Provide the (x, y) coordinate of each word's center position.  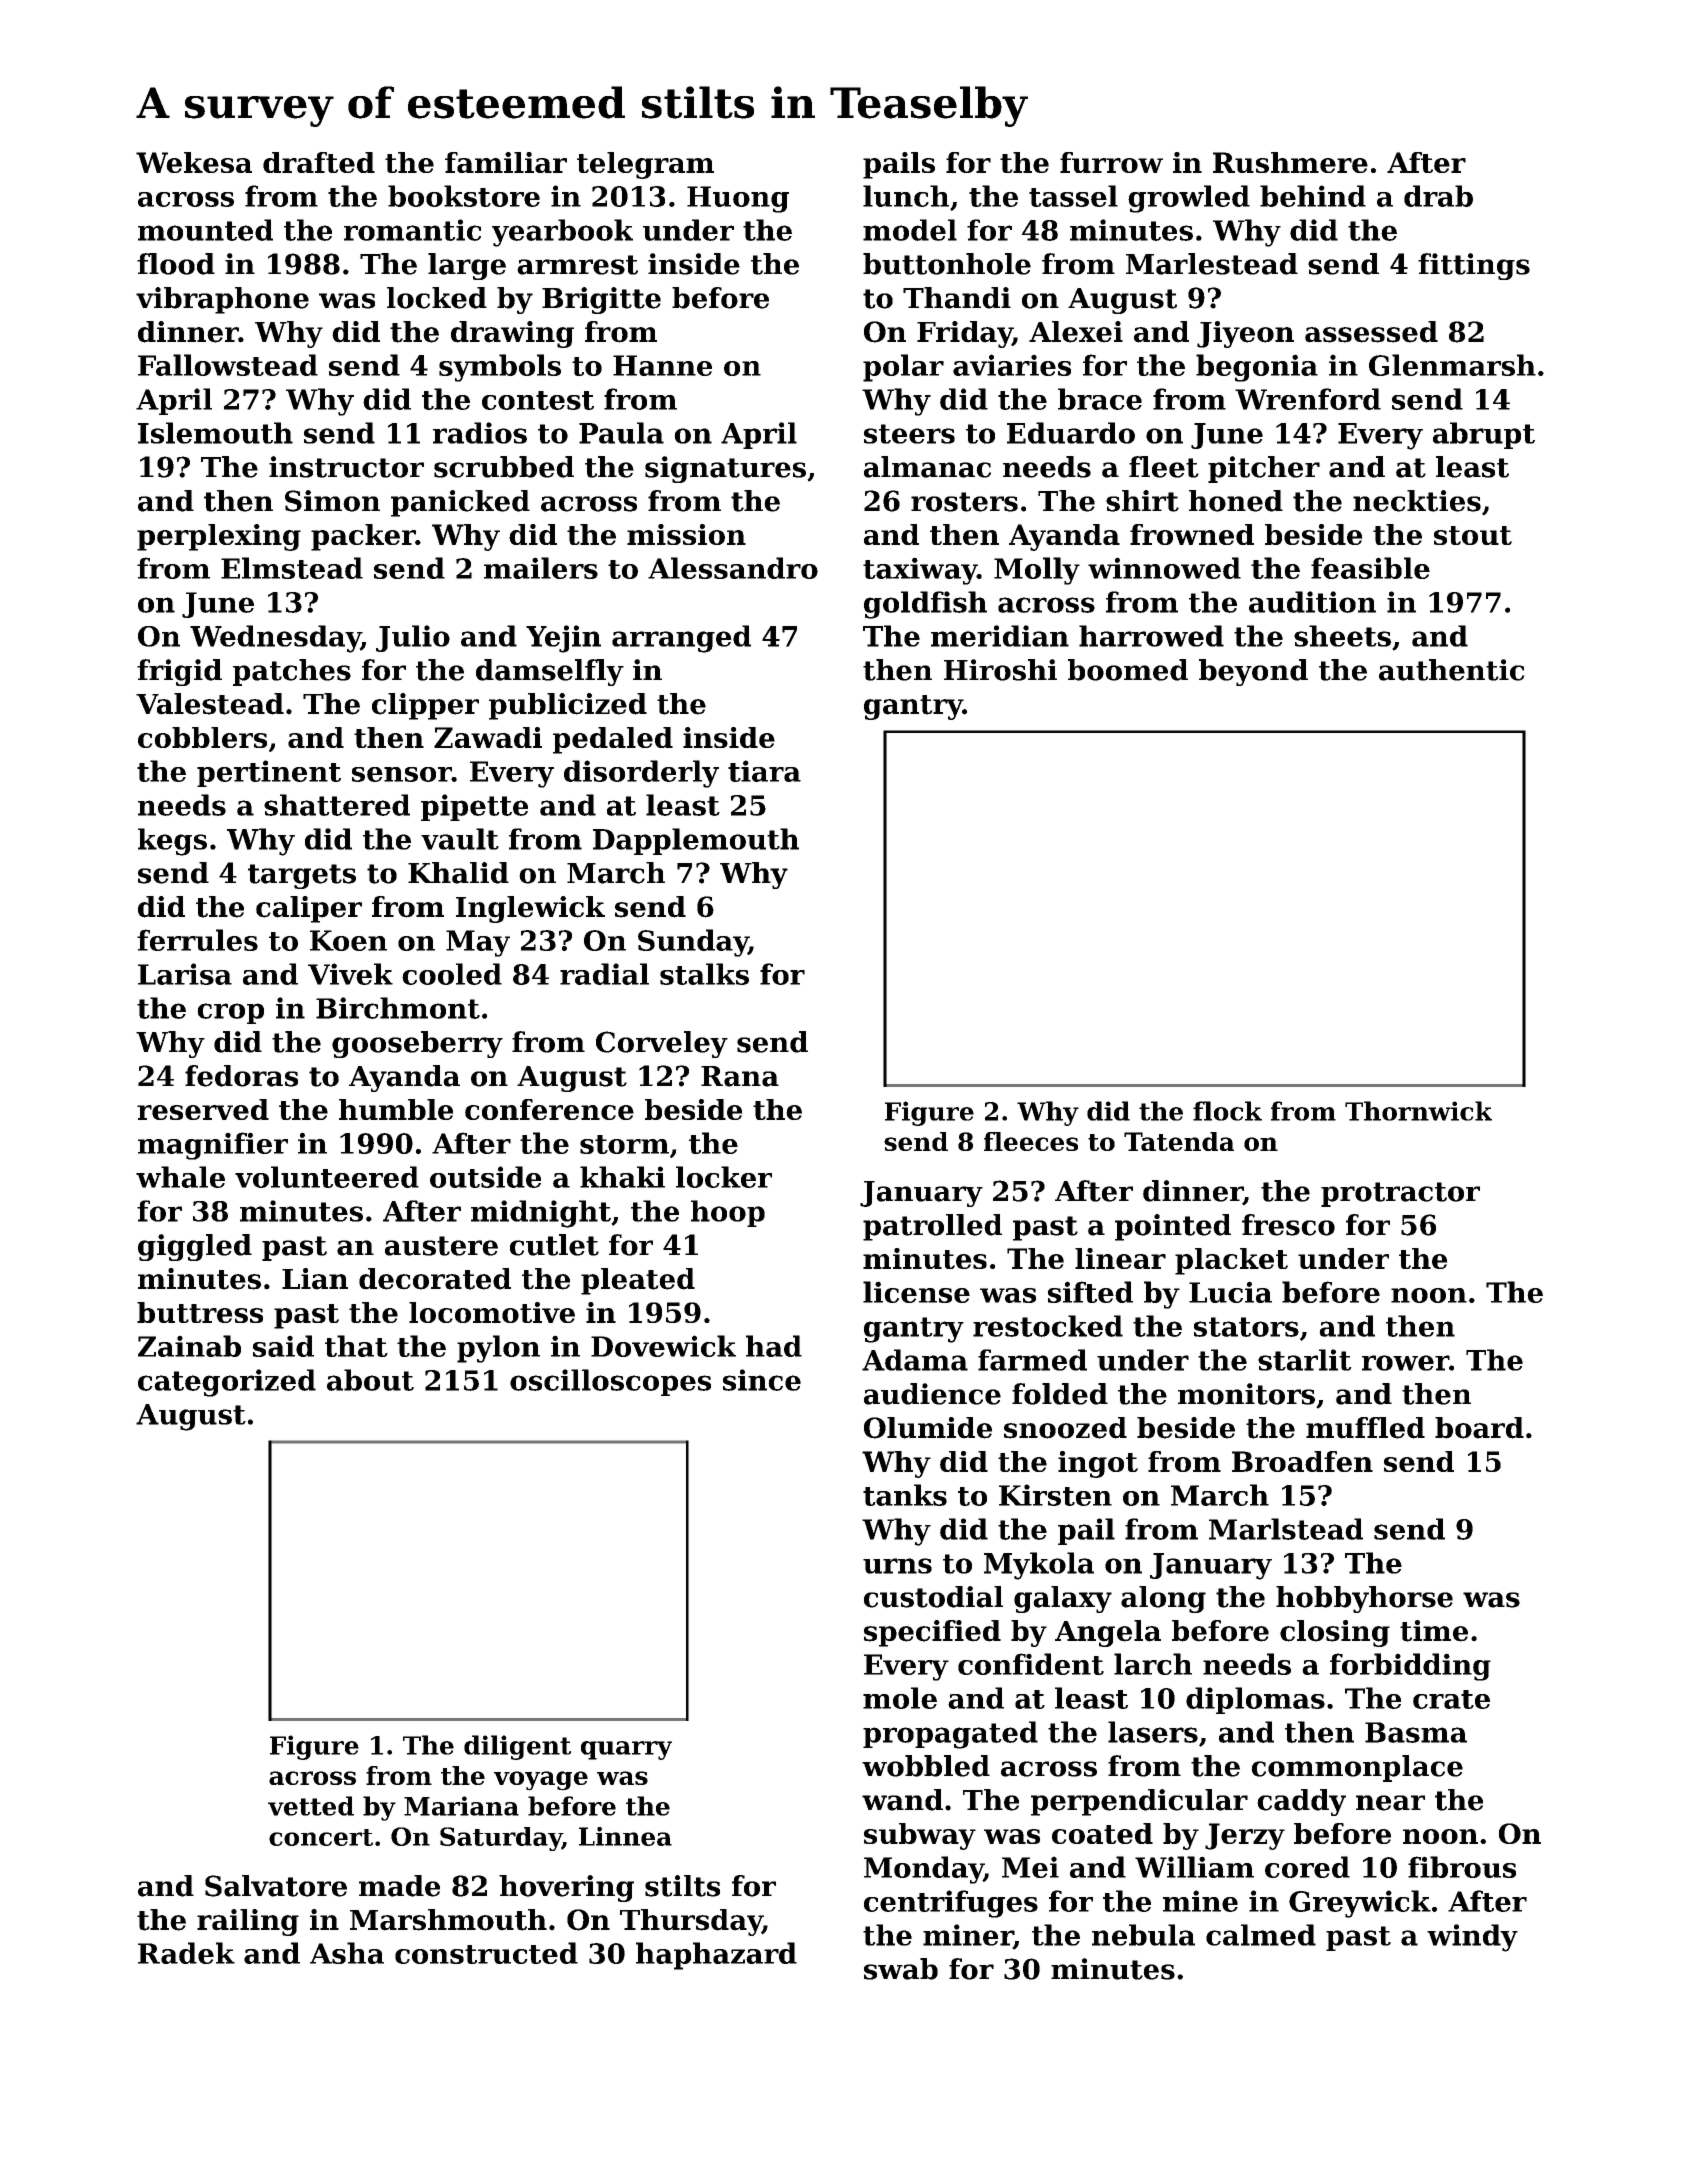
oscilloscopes (610, 1382)
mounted (205, 230)
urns (897, 1566)
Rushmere (1290, 162)
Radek (186, 1953)
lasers (1153, 1732)
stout (1473, 535)
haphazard (716, 1956)
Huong (738, 199)
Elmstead (292, 568)
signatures (725, 469)
